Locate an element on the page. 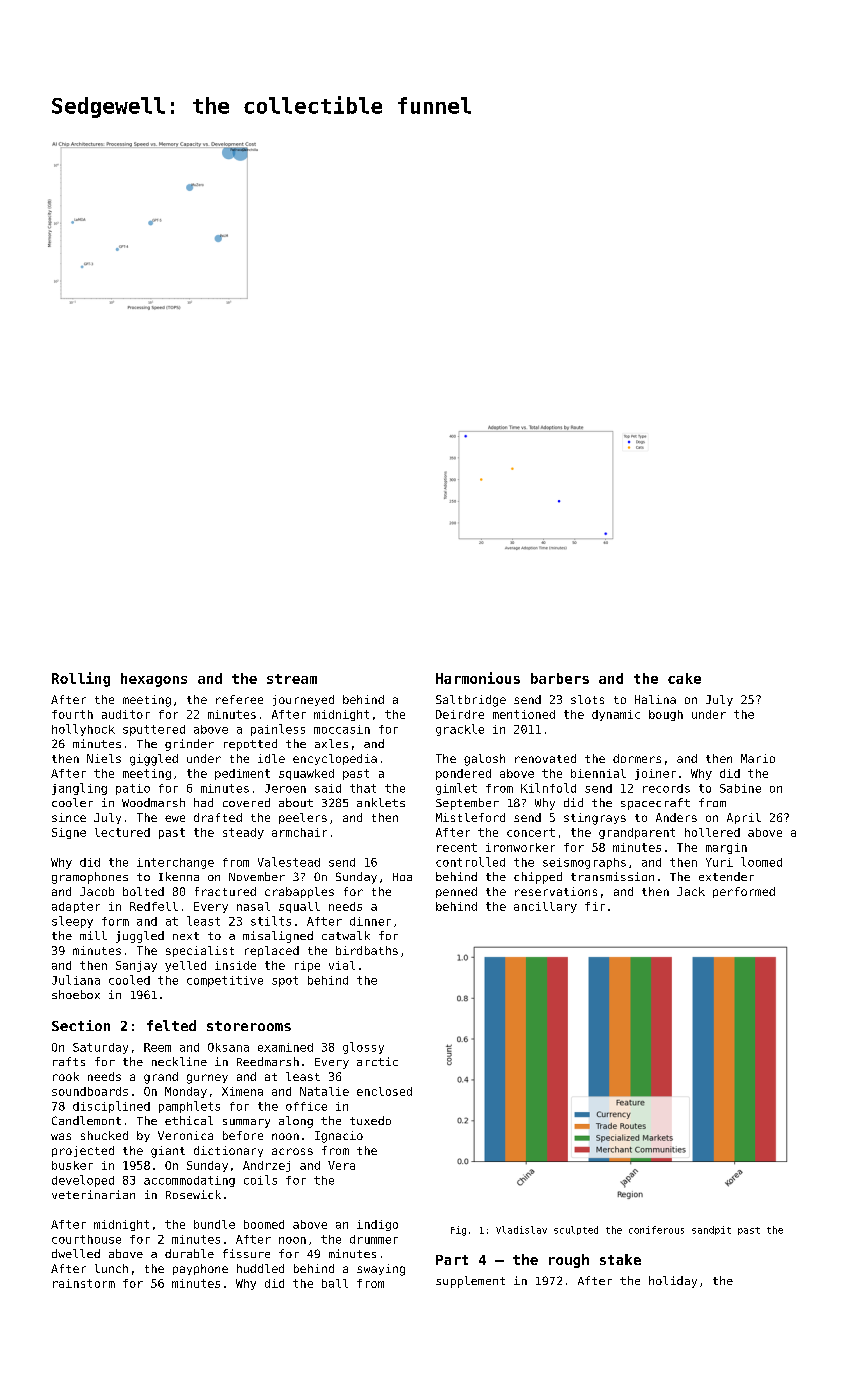 The height and width of the document is (1400, 849). projected is located at coordinates (83, 1151).
